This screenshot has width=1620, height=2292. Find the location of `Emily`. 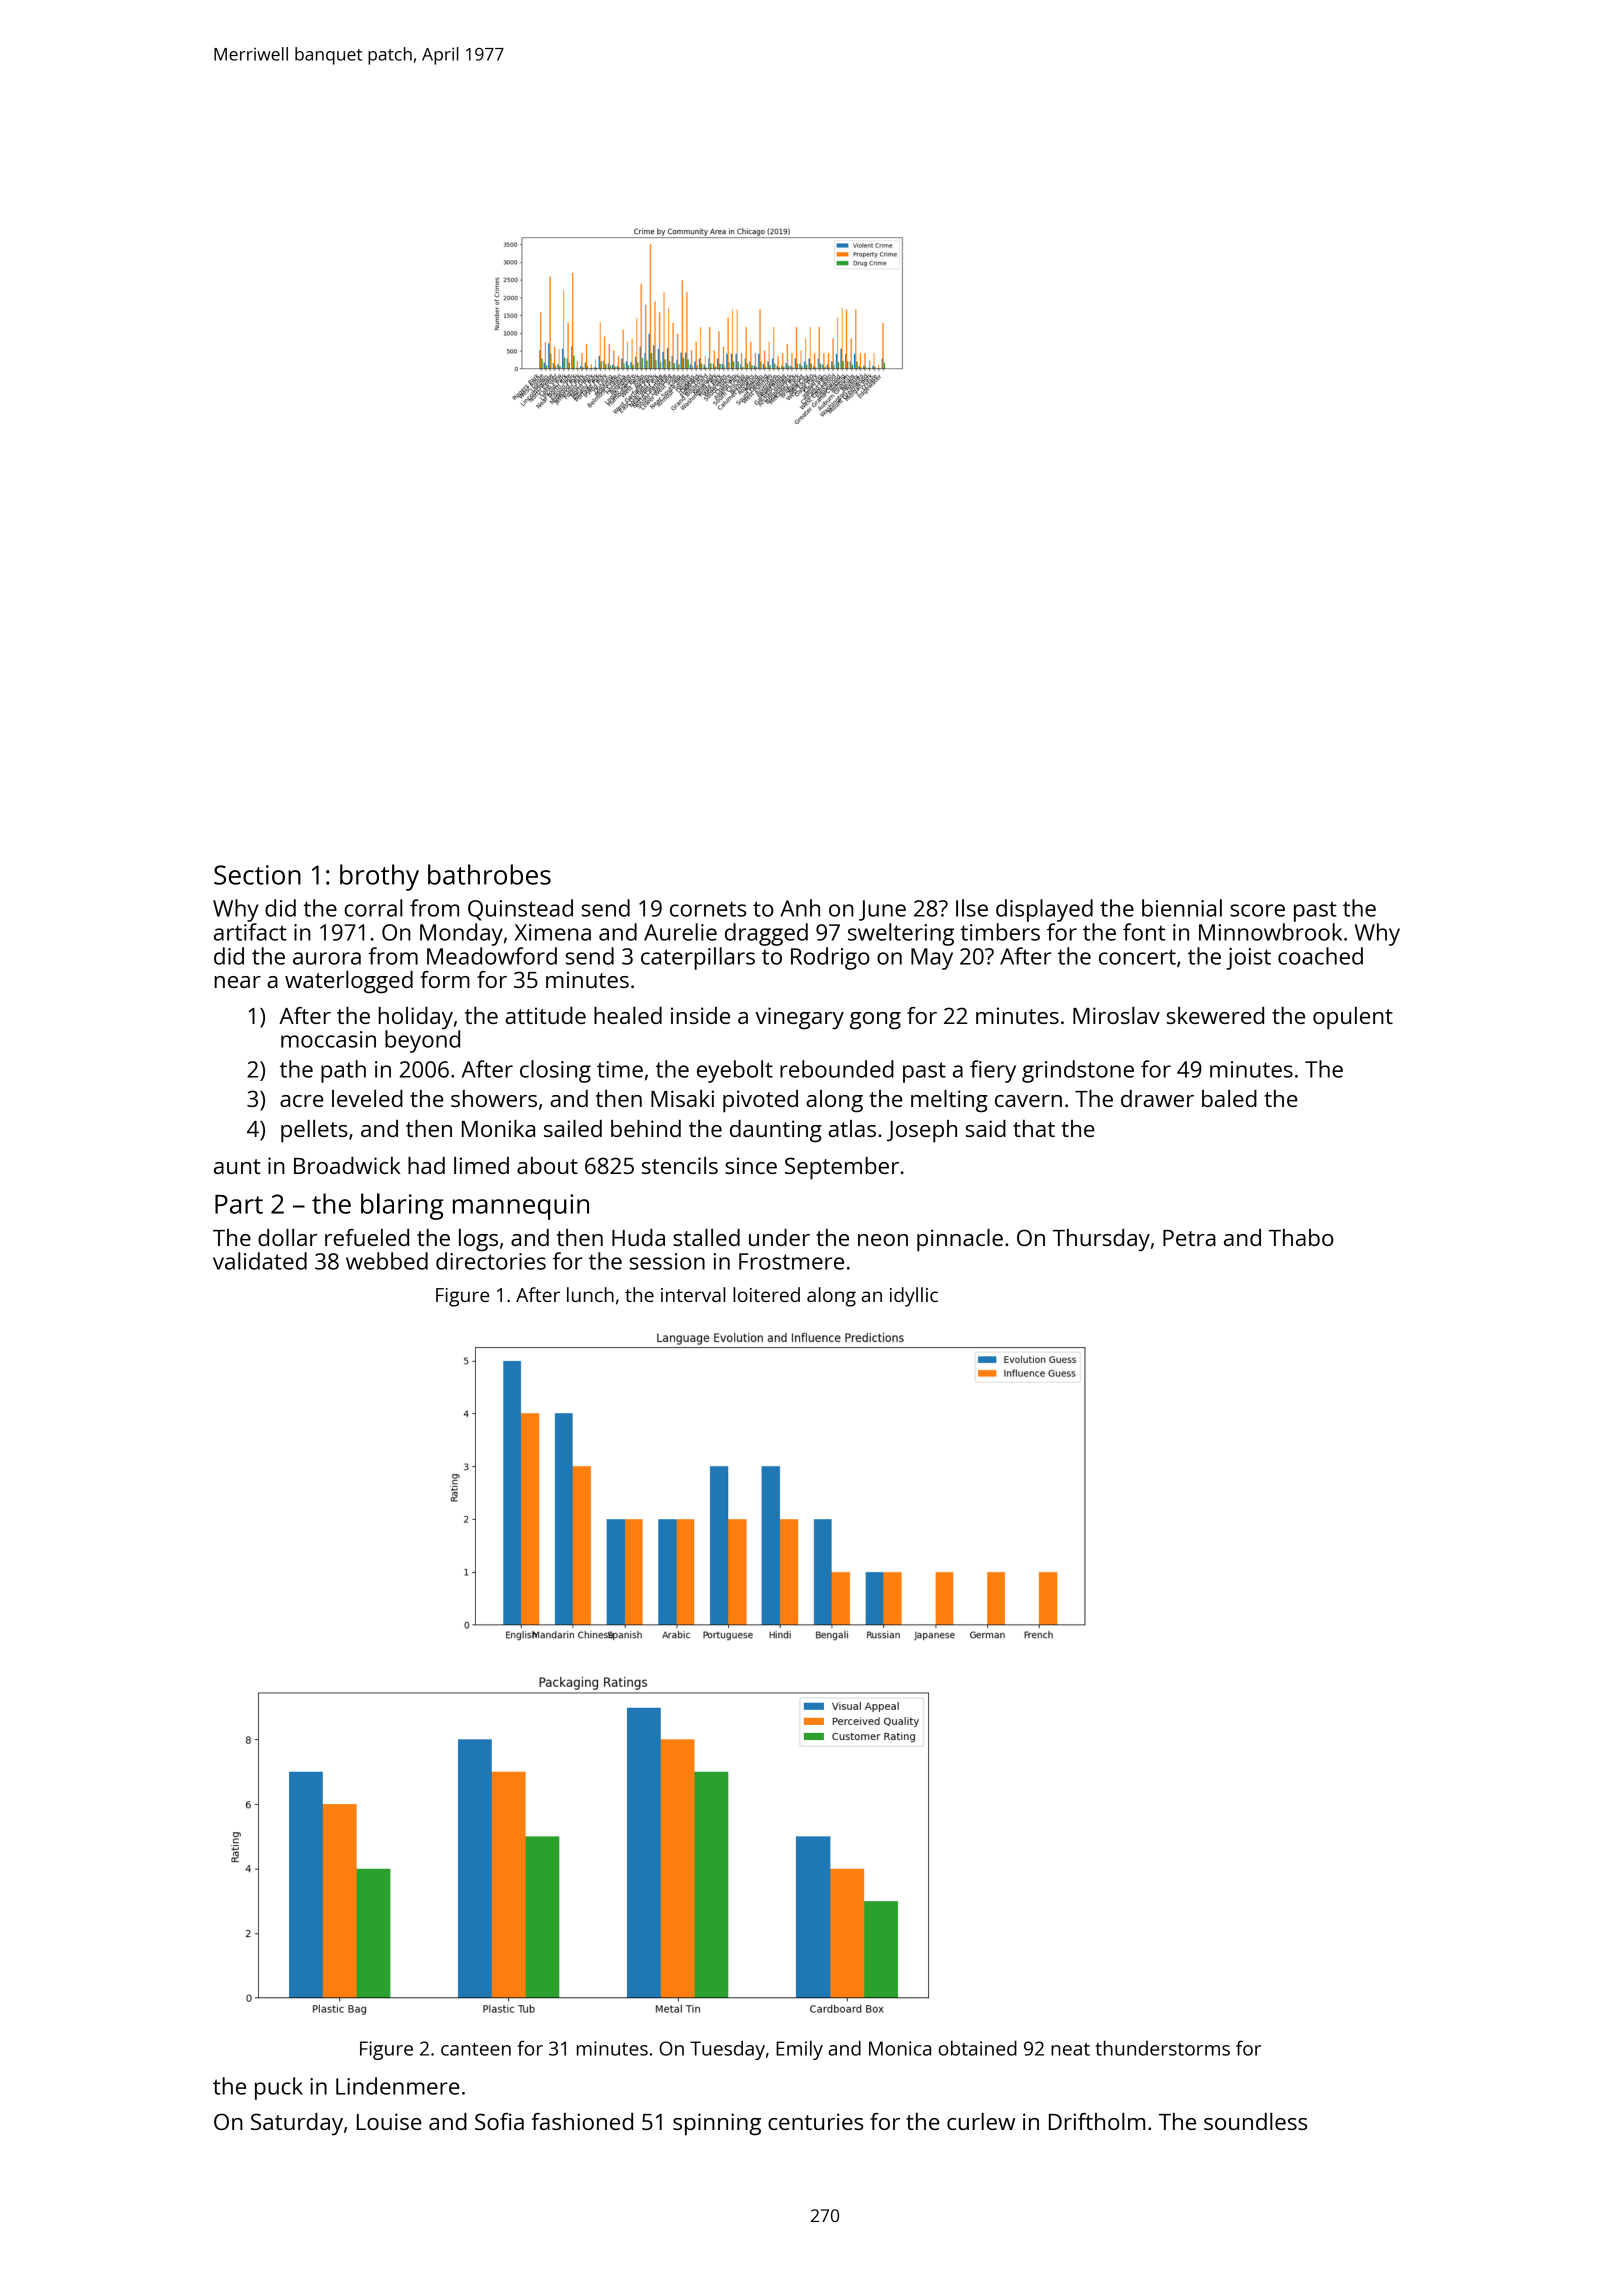

Emily is located at coordinates (799, 2050).
